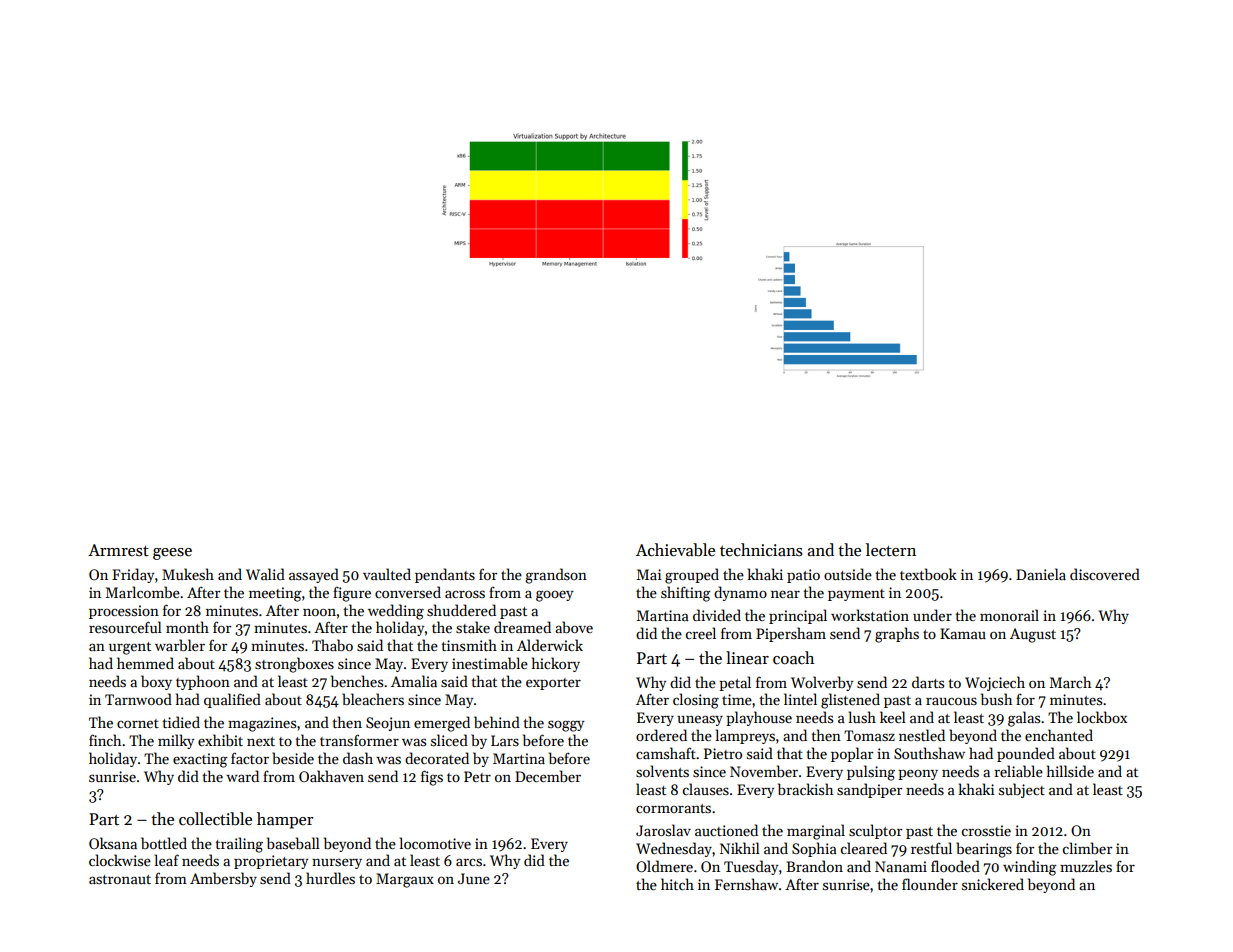 This screenshot has width=1233, height=952. Describe the element at coordinates (522, 627) in the screenshot. I see `dreamed` at that location.
